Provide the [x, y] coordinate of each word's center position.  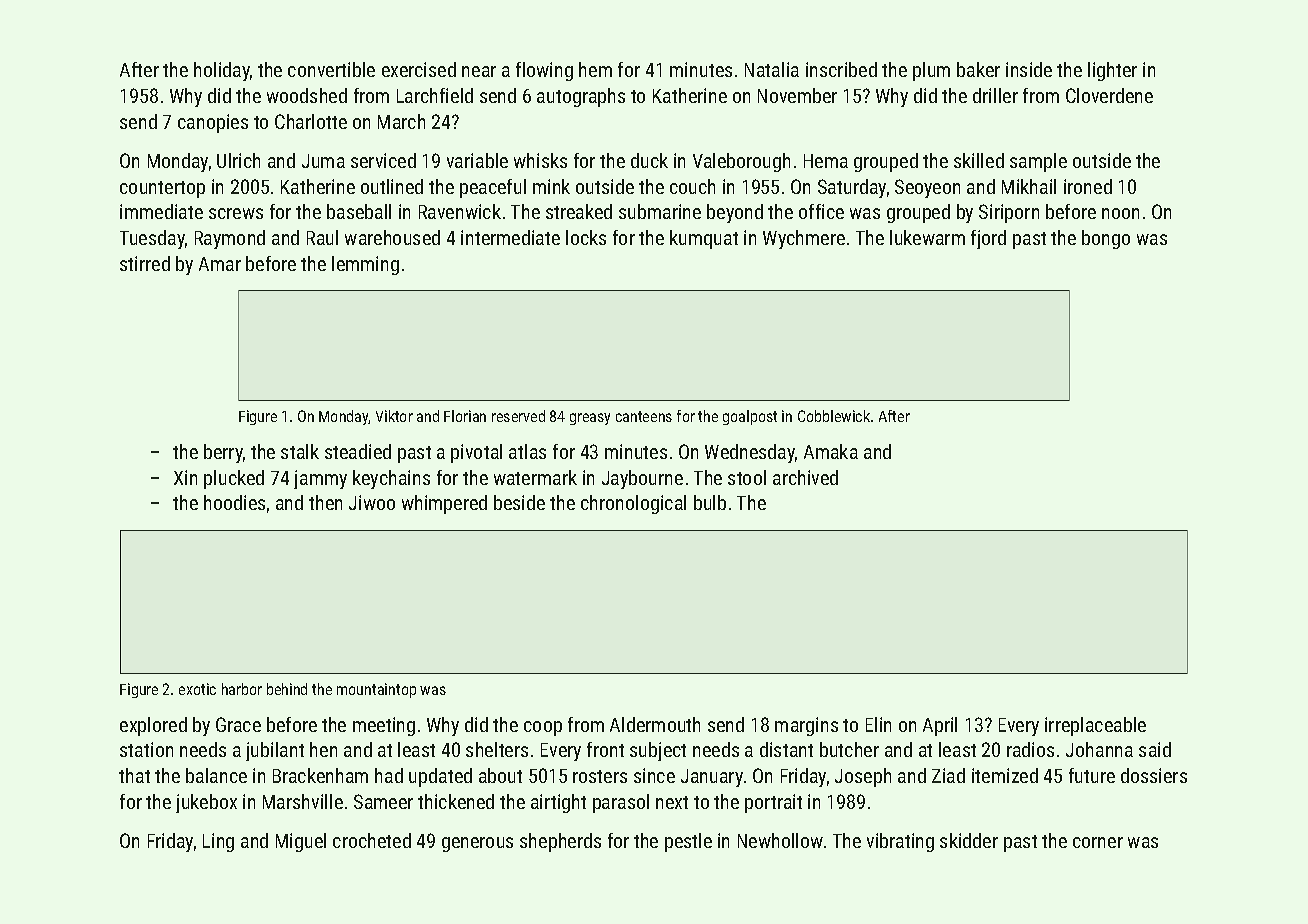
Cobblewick [834, 416]
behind [287, 689]
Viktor [394, 416]
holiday [222, 71]
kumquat [704, 239]
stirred [145, 263]
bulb [710, 502]
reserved [518, 416]
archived [805, 477]
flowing [544, 71]
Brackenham [320, 775]
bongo [1106, 239]
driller [995, 95]
